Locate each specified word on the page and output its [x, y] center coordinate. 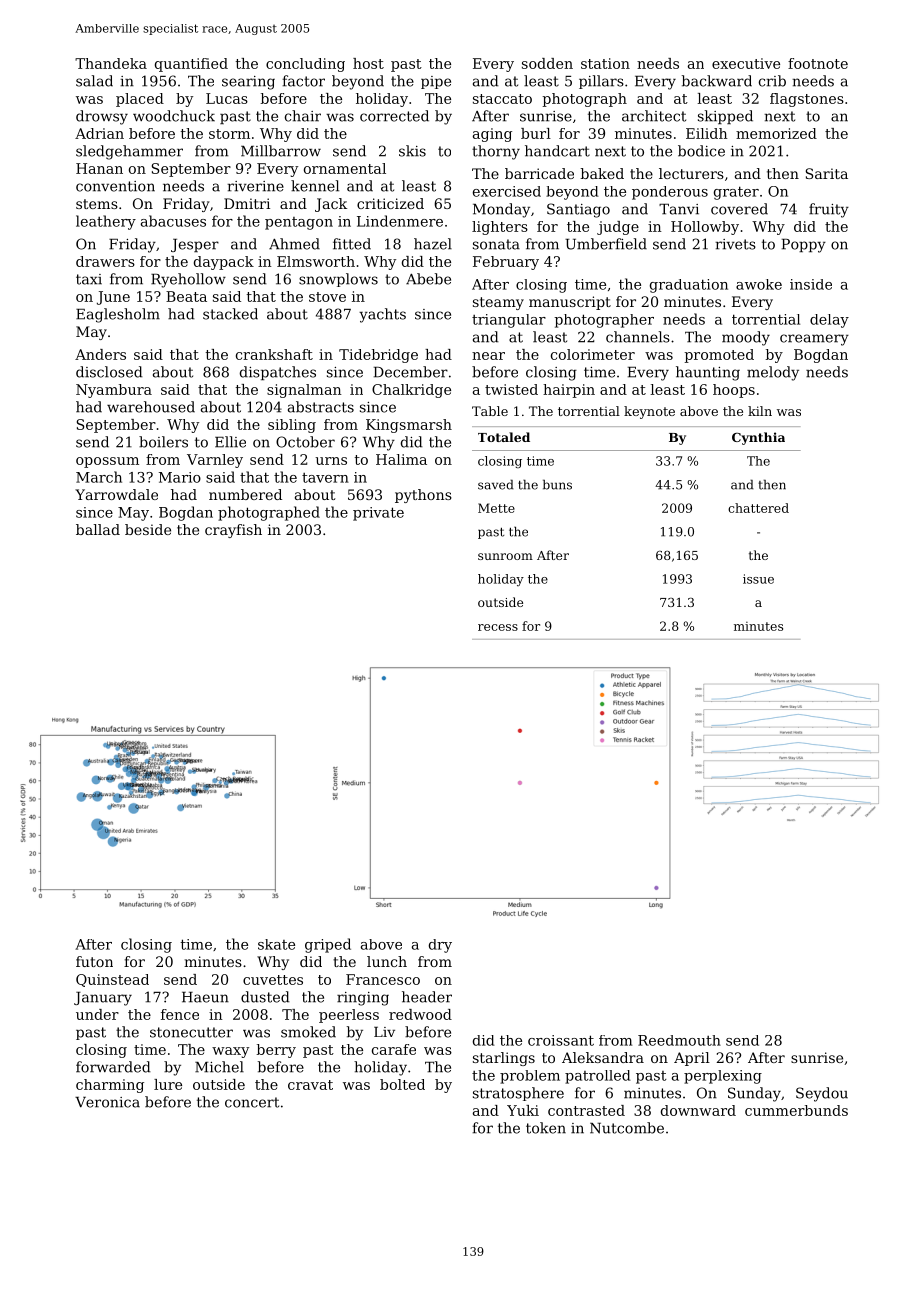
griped [328, 945]
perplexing [723, 1077]
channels [638, 337]
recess [498, 627]
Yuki [523, 1110]
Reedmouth [679, 1040]
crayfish [233, 531]
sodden [547, 63]
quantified [191, 65]
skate [276, 944]
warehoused [151, 407]
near [488, 356]
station [605, 63]
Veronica [107, 1102]
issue [758, 579]
